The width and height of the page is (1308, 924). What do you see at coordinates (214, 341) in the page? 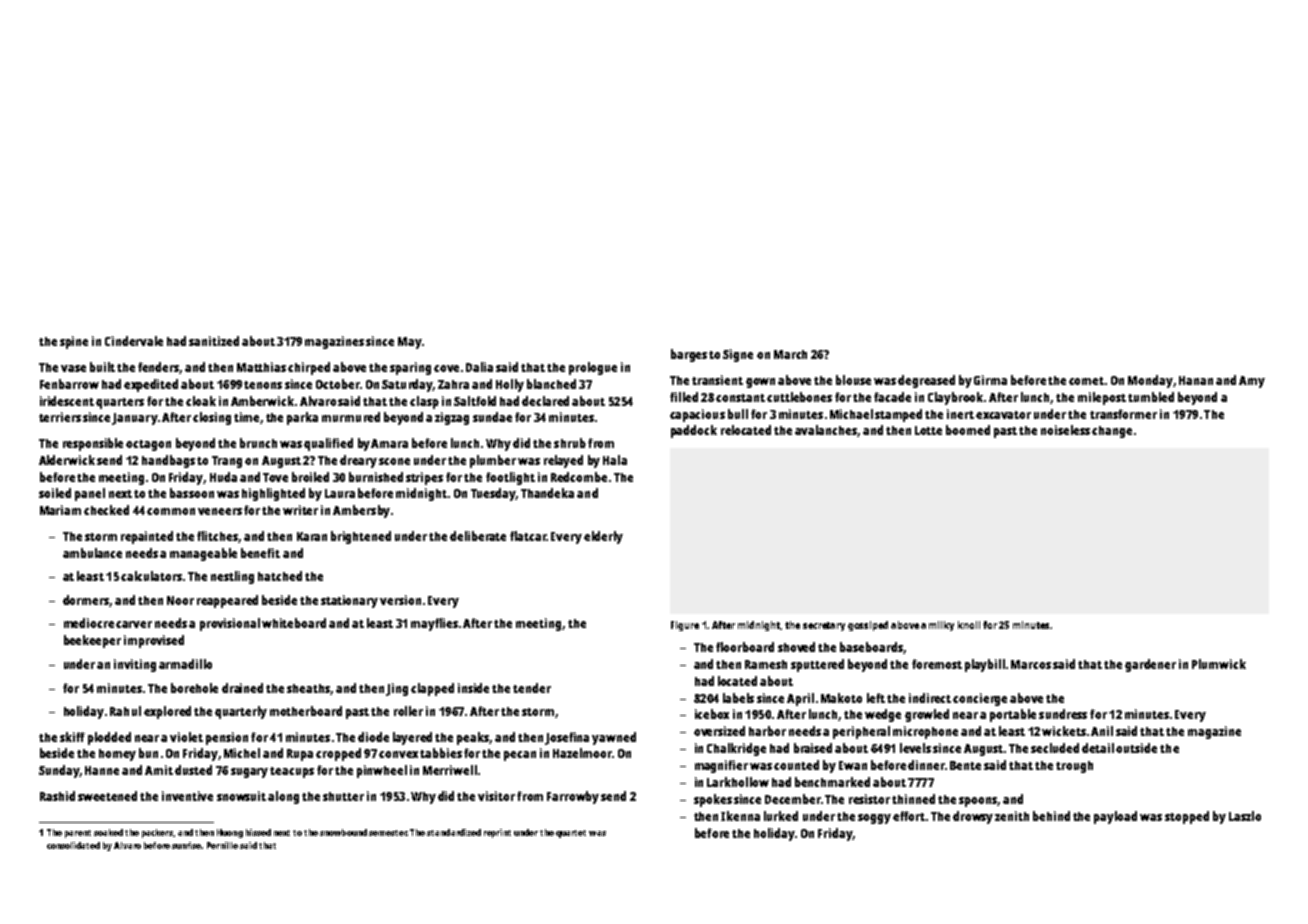
I see `sanitized` at bounding box center [214, 341].
